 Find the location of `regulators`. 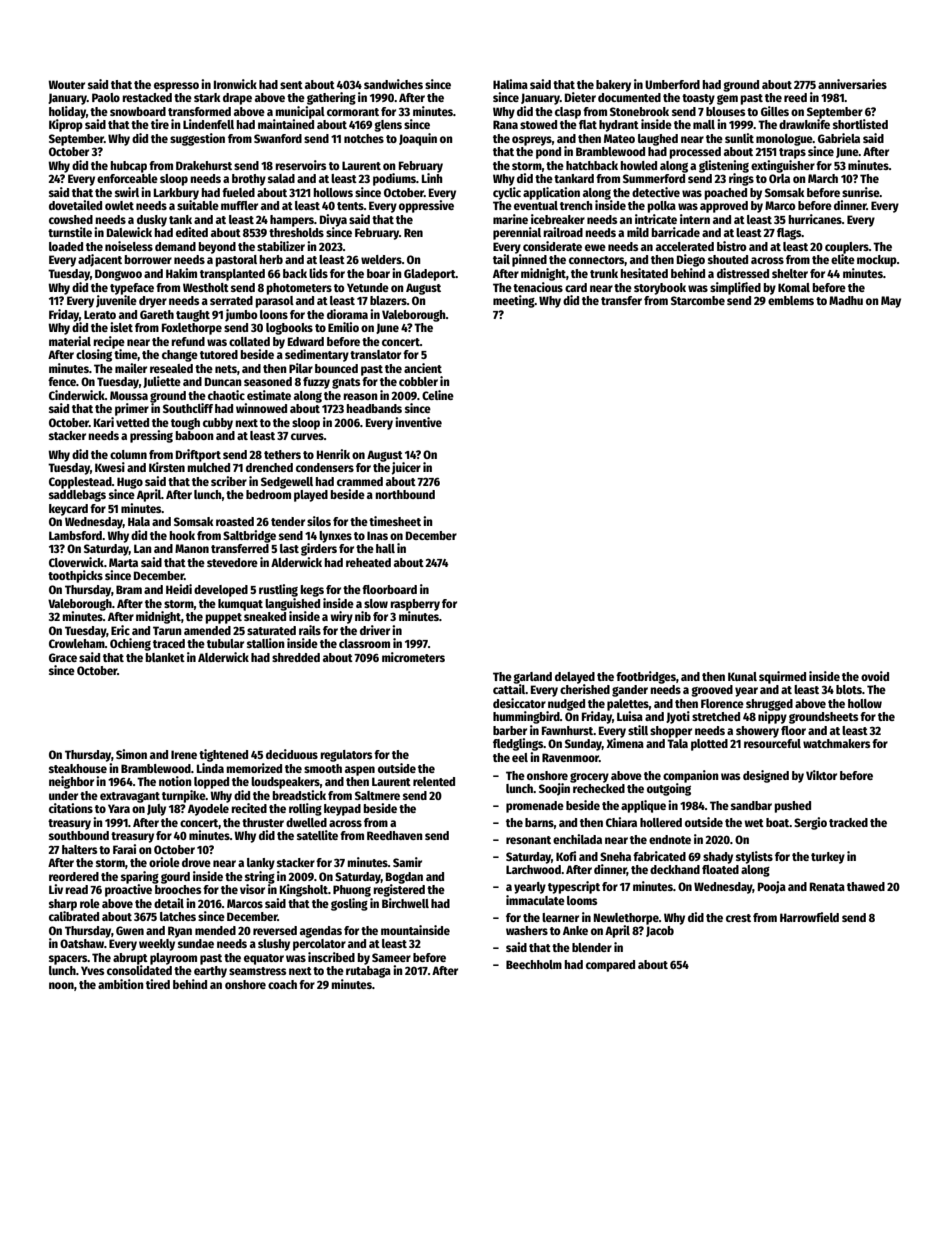

regulators is located at coordinates (346, 756).
